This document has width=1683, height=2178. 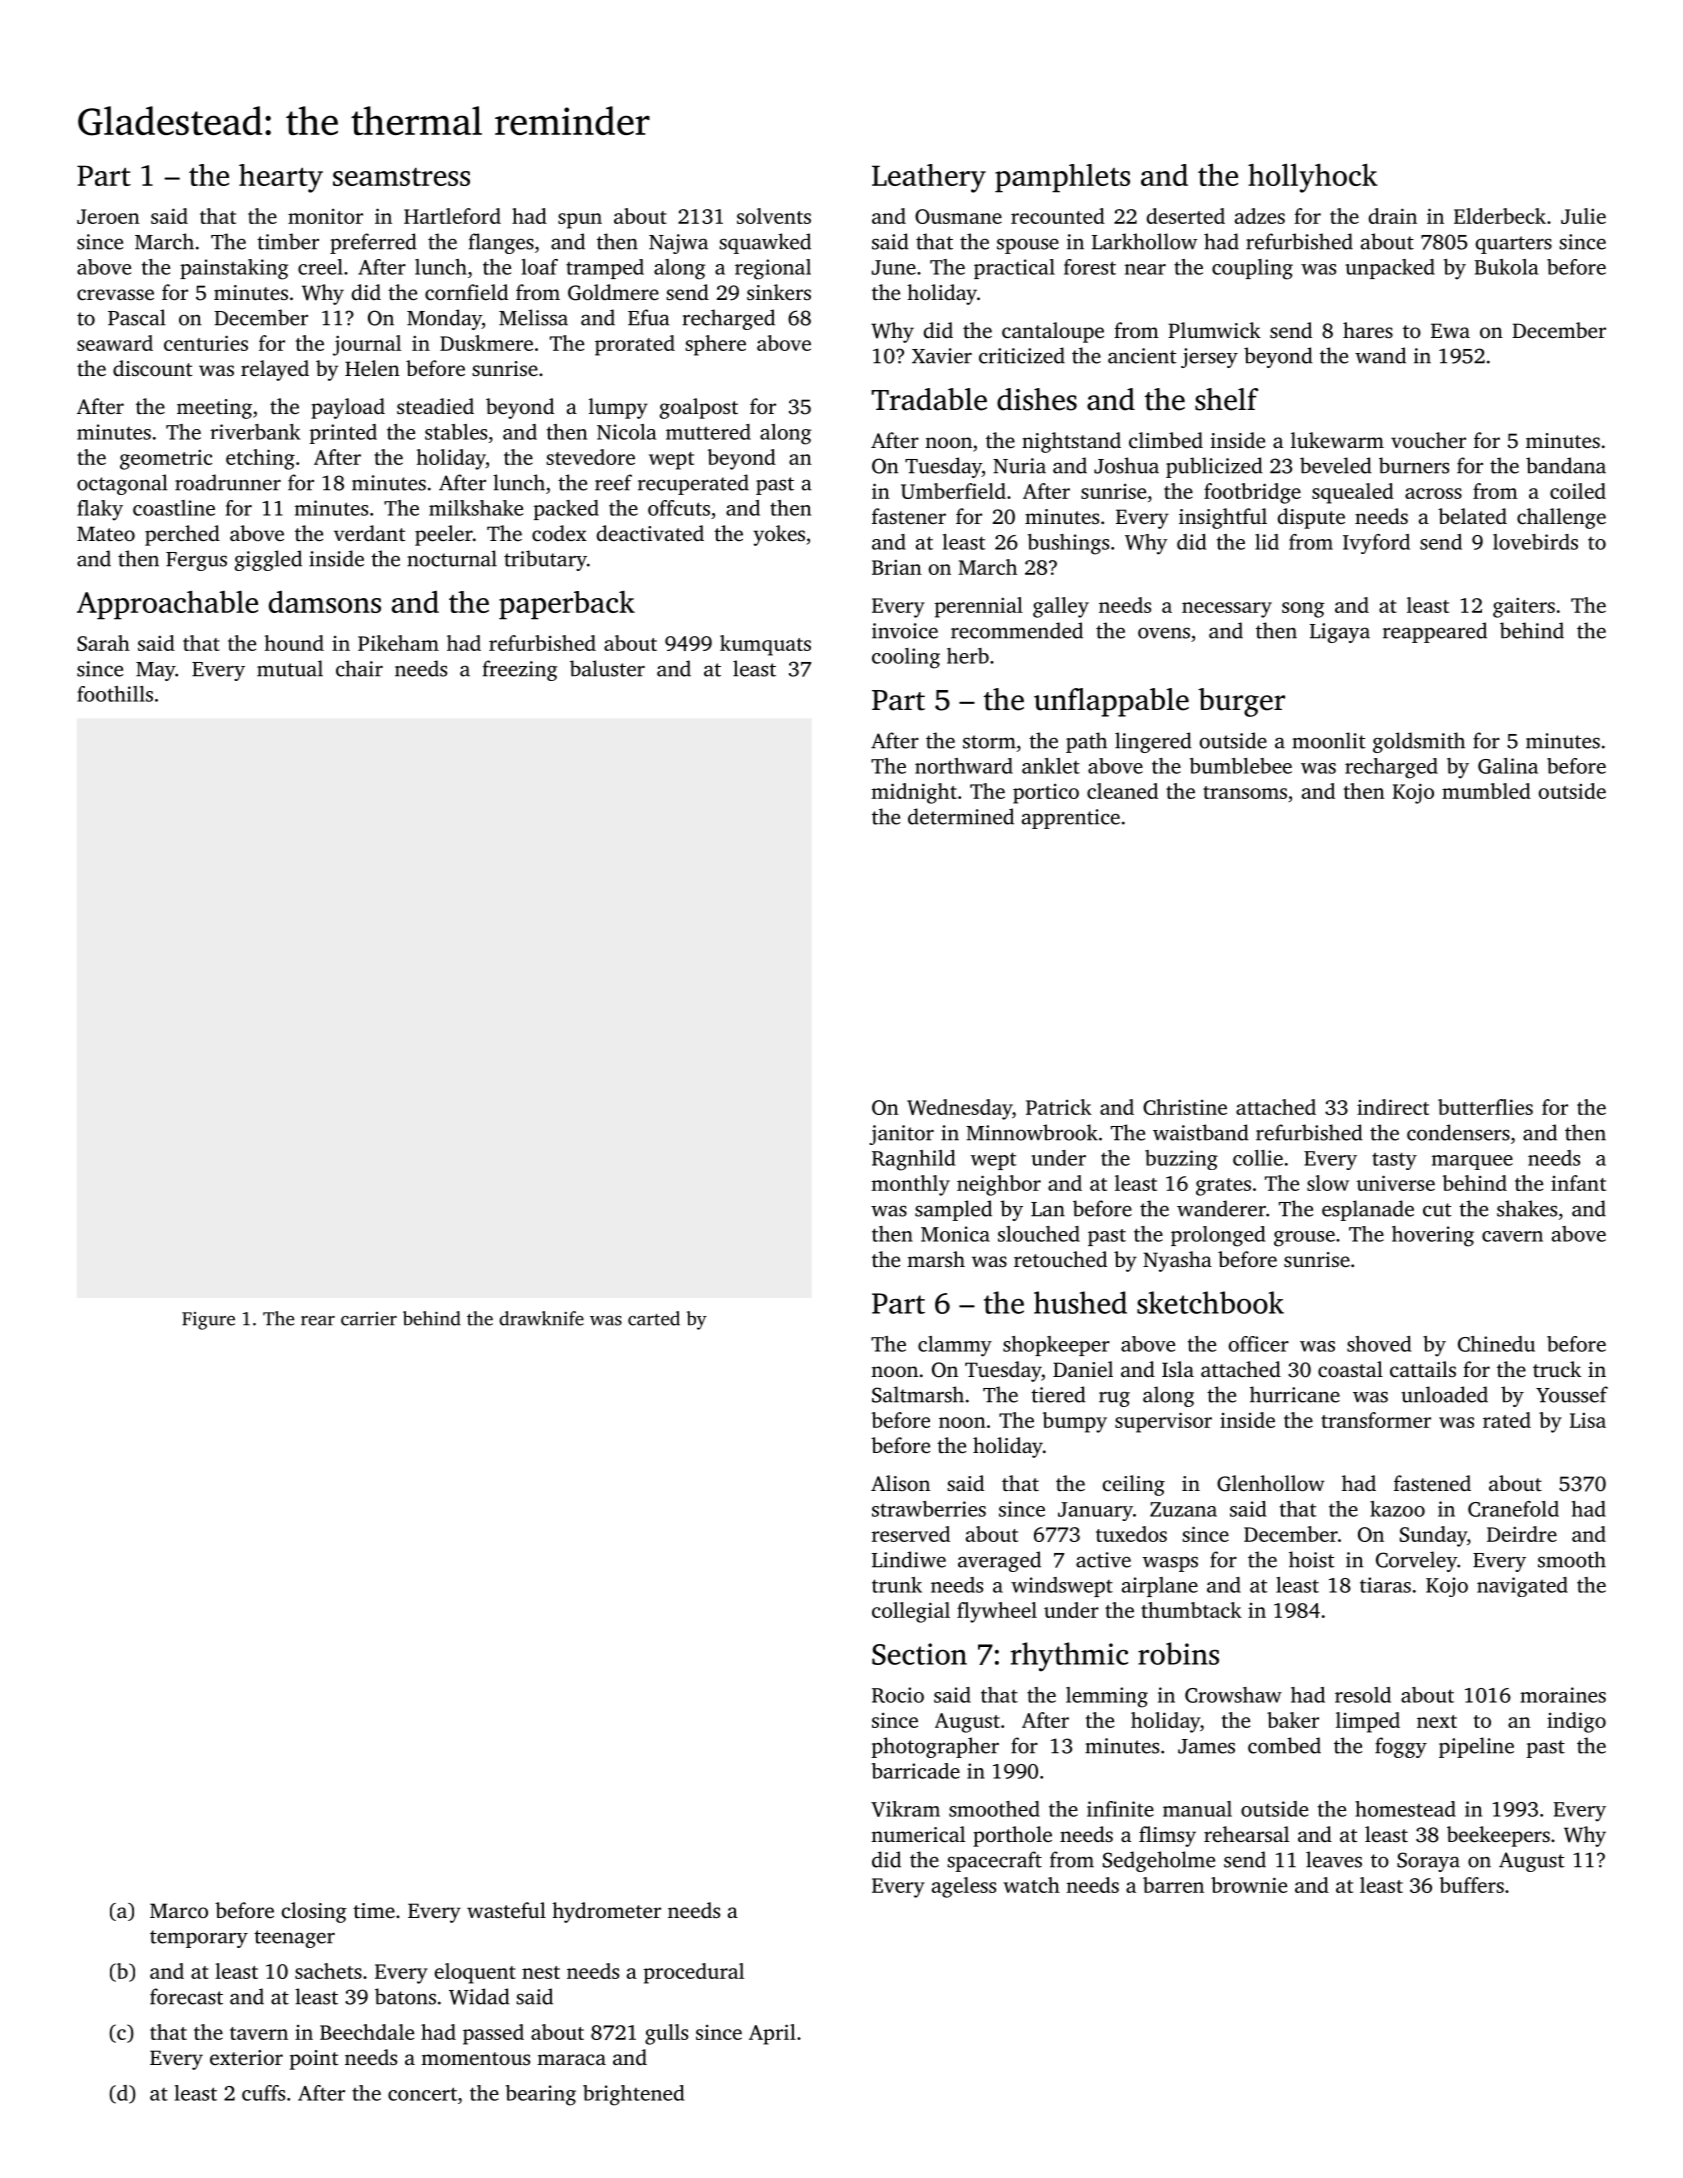 I want to click on Jeroen, so click(x=108, y=216).
